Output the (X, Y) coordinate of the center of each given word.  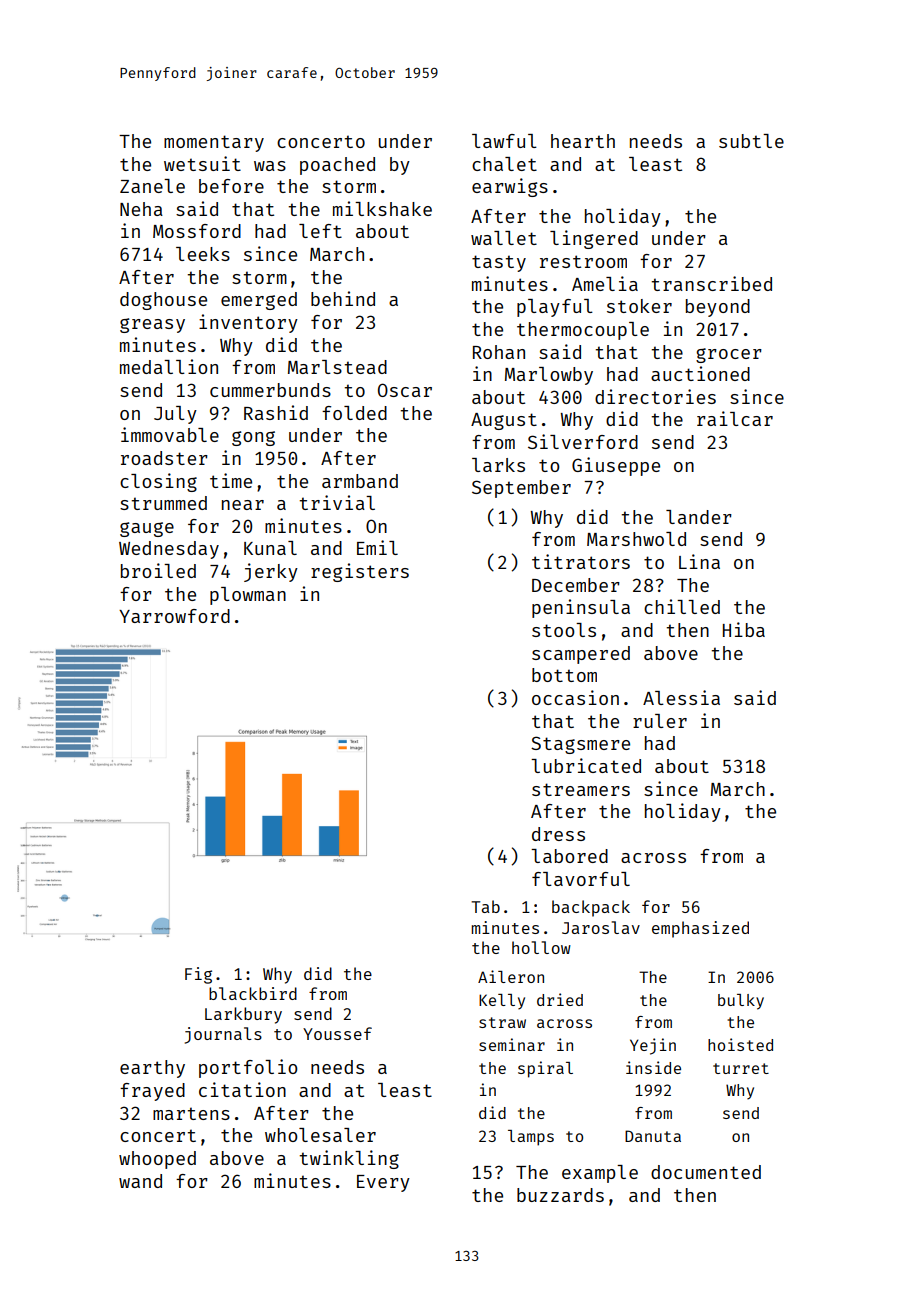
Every (383, 1183)
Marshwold (636, 539)
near (243, 505)
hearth (583, 141)
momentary (214, 143)
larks (498, 465)
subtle (751, 141)
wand (140, 1181)
